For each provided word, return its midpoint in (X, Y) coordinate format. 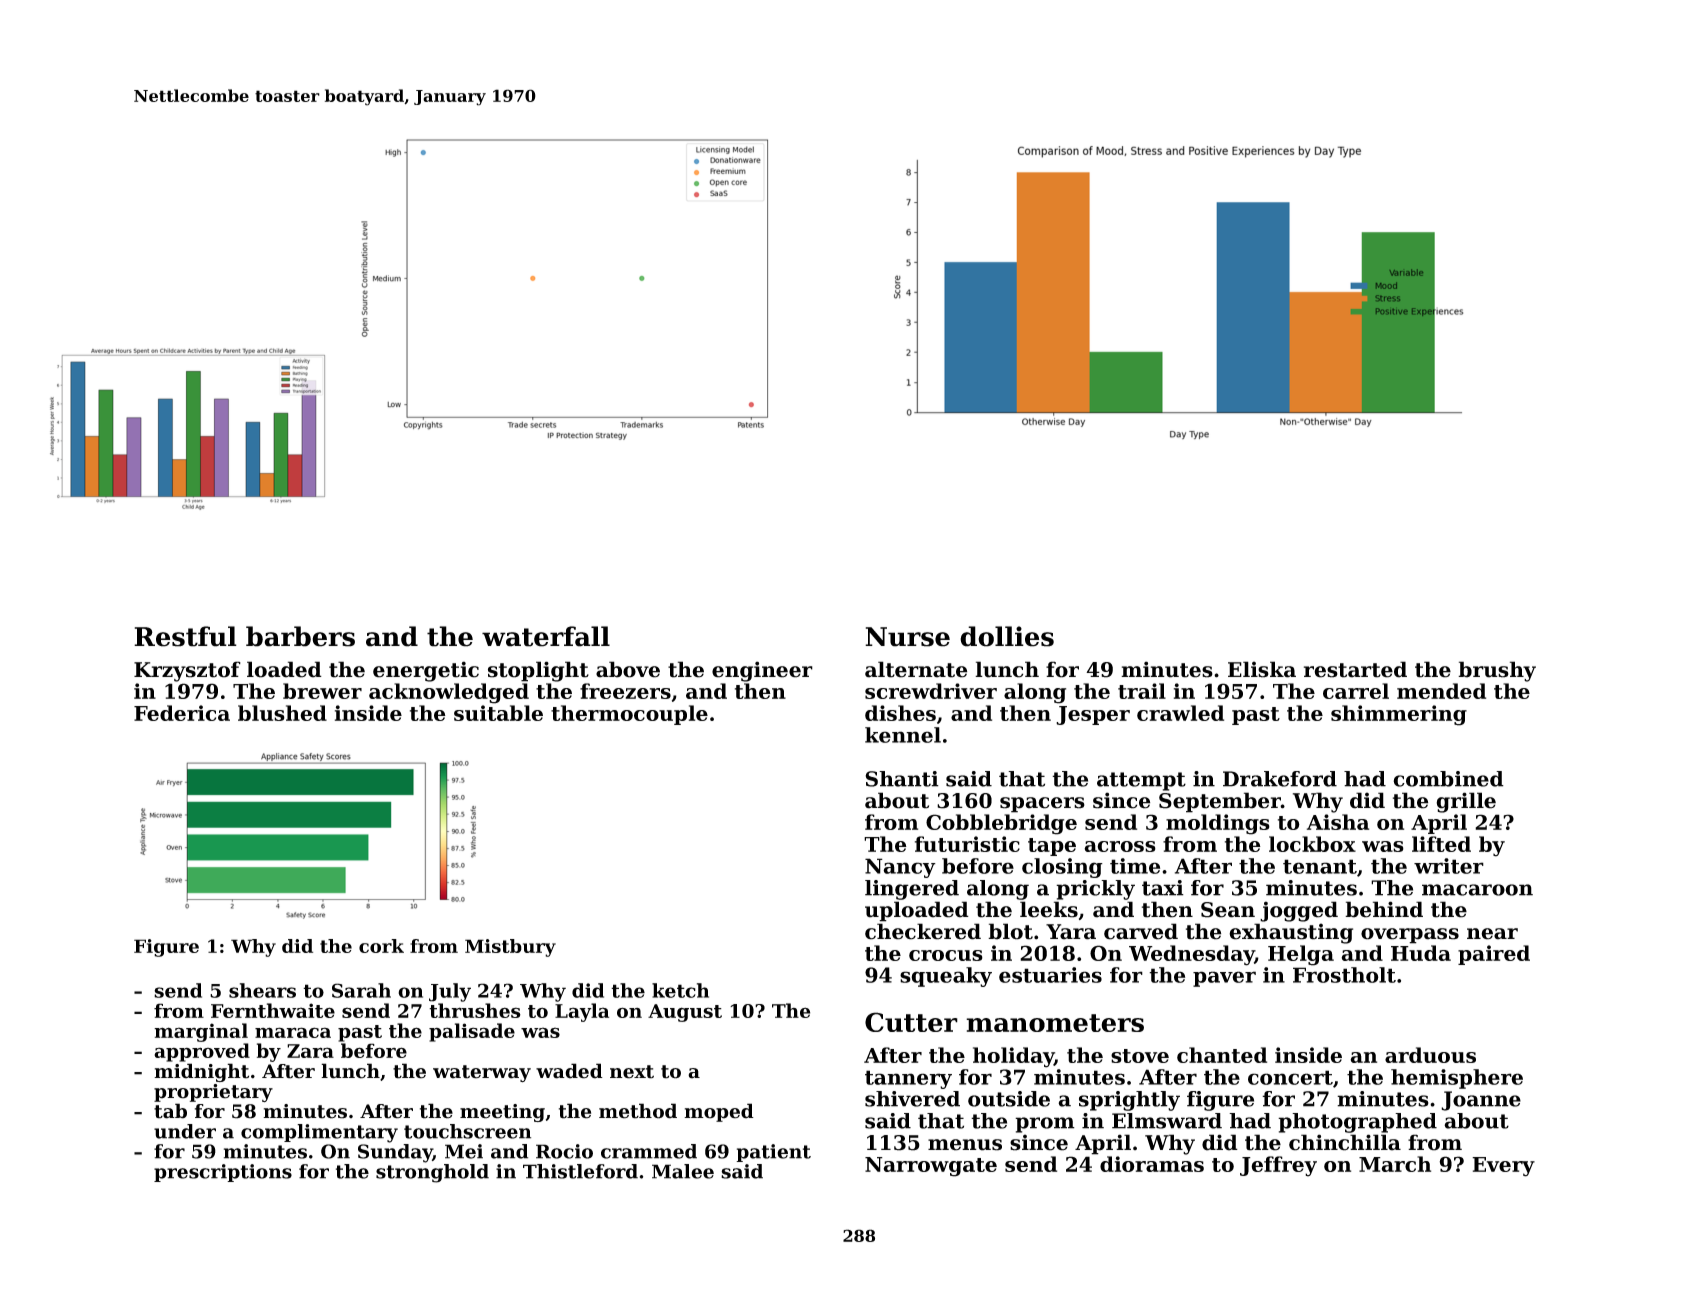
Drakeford (1280, 779)
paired (1494, 955)
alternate (916, 669)
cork (381, 946)
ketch (680, 990)
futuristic (967, 844)
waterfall (546, 636)
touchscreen (467, 1131)
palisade (472, 1032)
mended (1441, 691)
